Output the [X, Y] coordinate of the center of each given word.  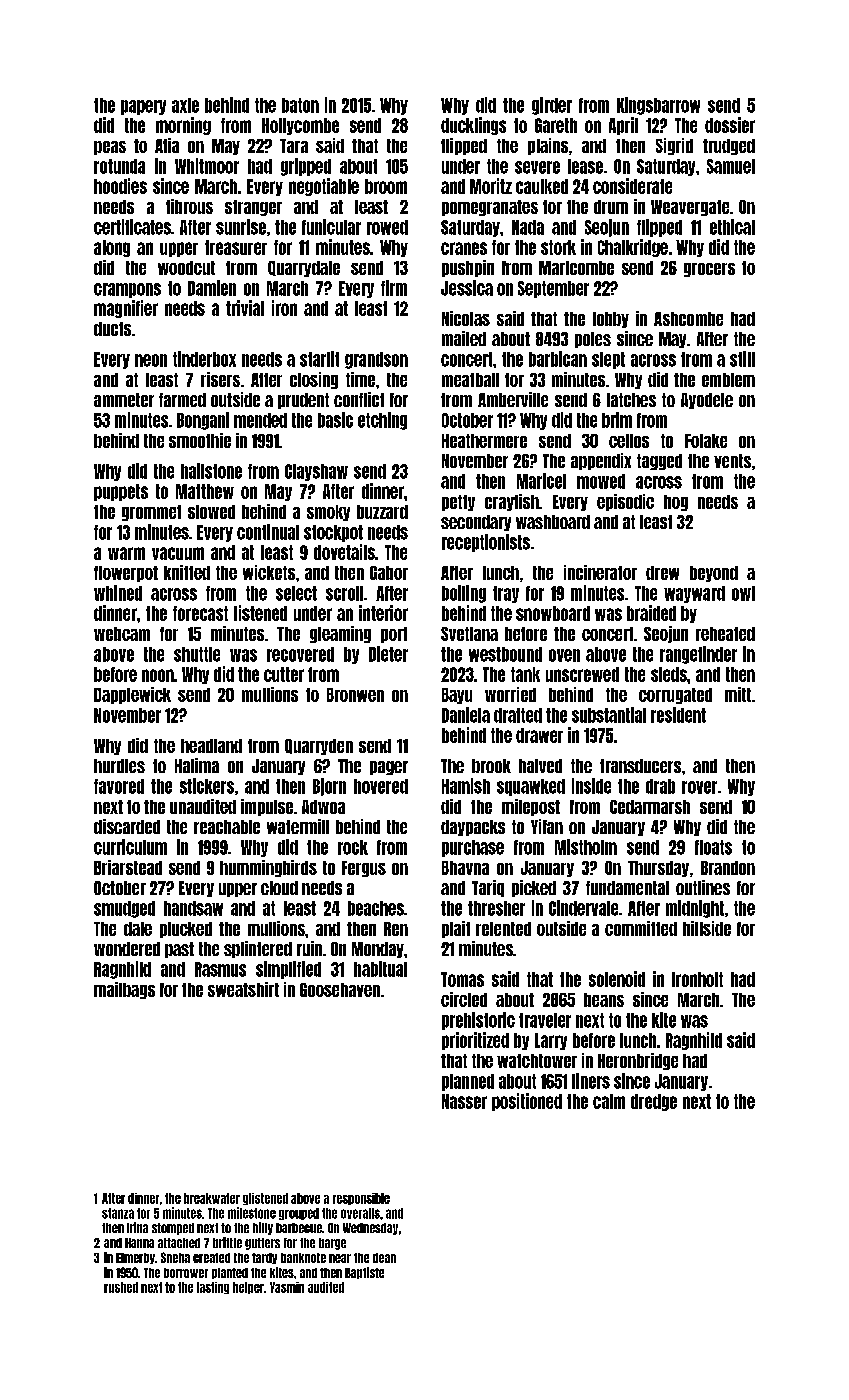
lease [585, 166]
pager [389, 768]
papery [143, 107]
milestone [252, 1213]
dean [384, 1258]
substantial [609, 715]
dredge [654, 1102]
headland [211, 746]
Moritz [491, 186]
